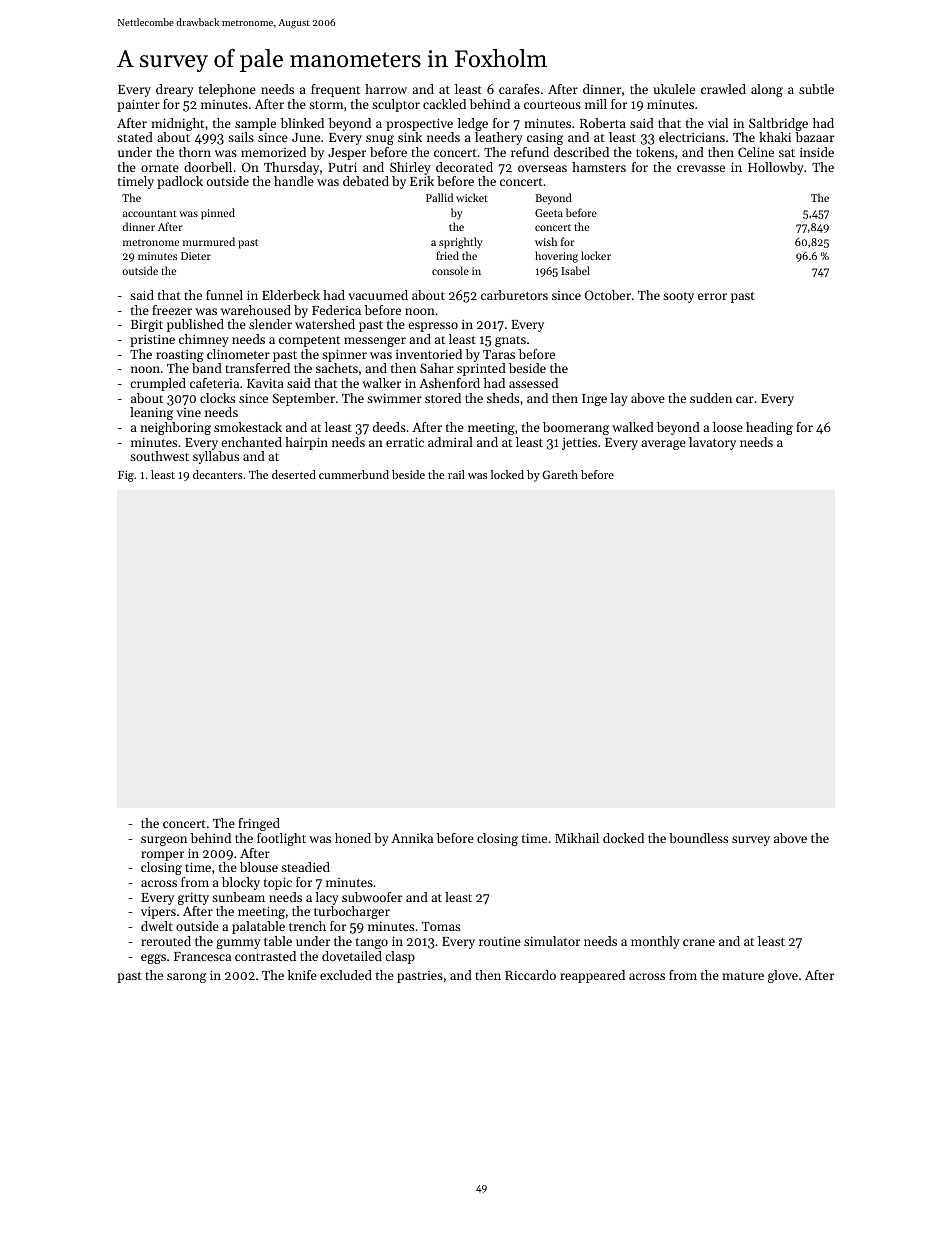 The image size is (952, 1233). I want to click on Annika, so click(412, 838).
